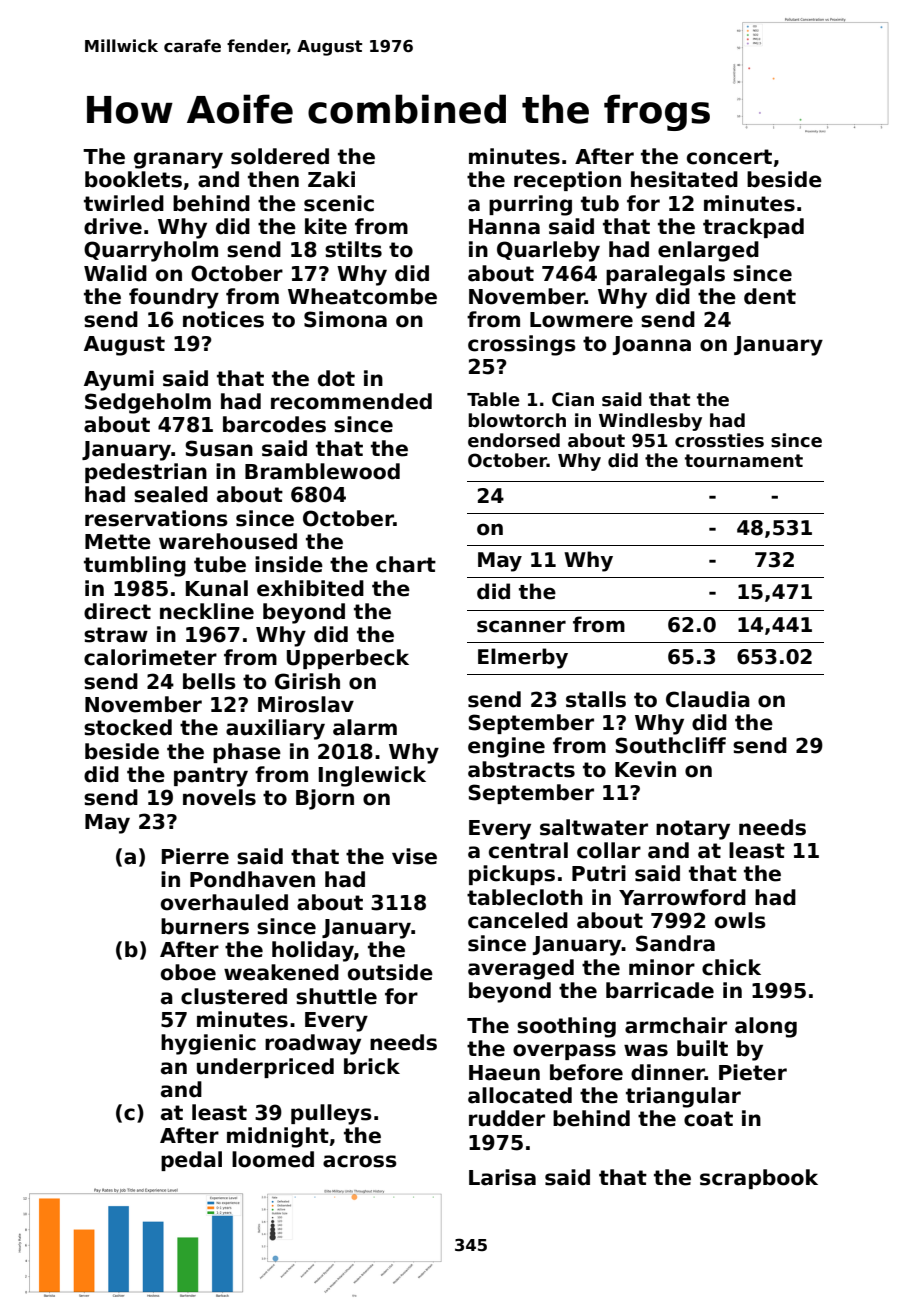 The height and width of the image is (1316, 908). What do you see at coordinates (567, 181) in the image?
I see `reception` at bounding box center [567, 181].
